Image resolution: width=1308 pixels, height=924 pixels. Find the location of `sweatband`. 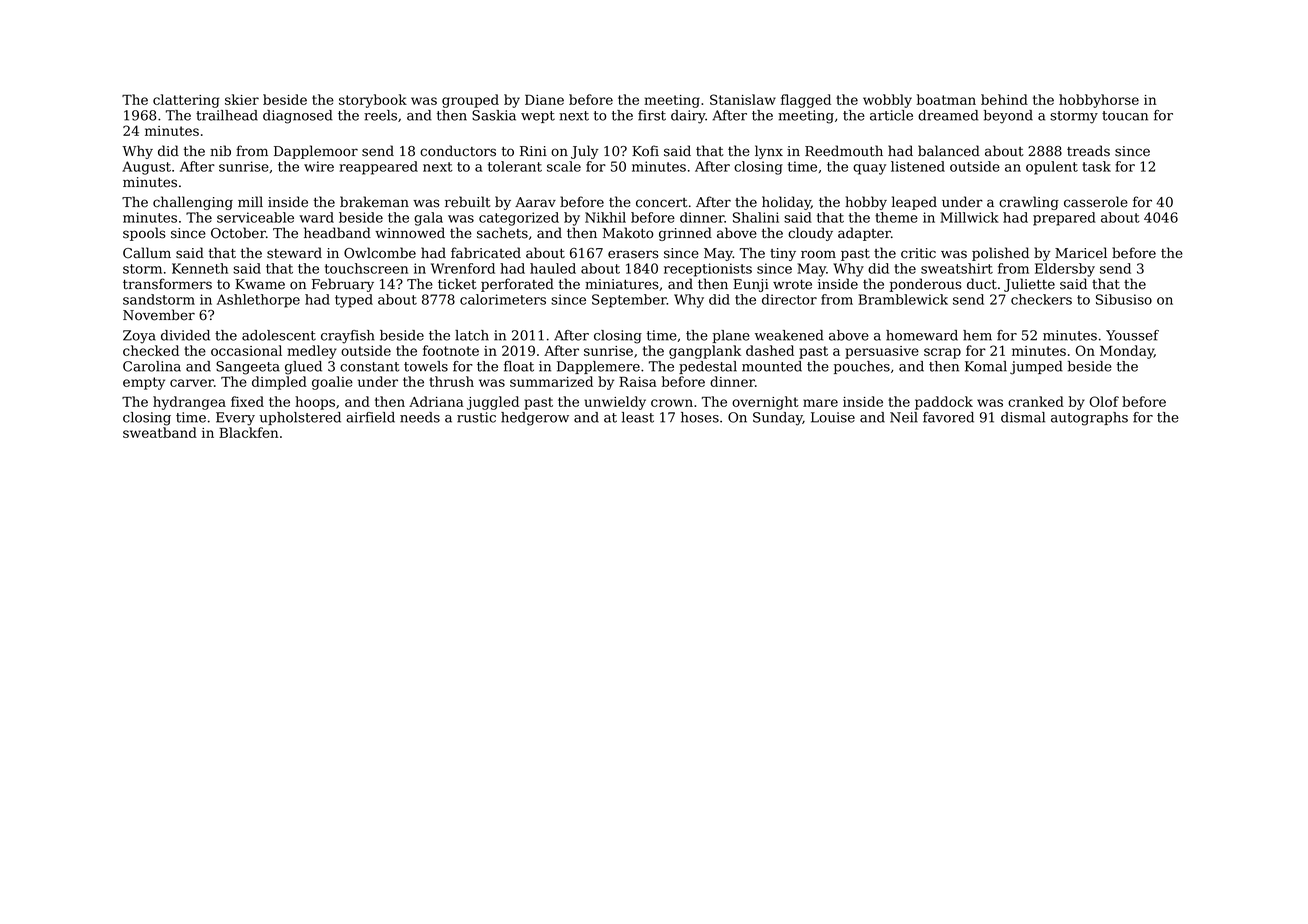

sweatband is located at coordinates (160, 432).
